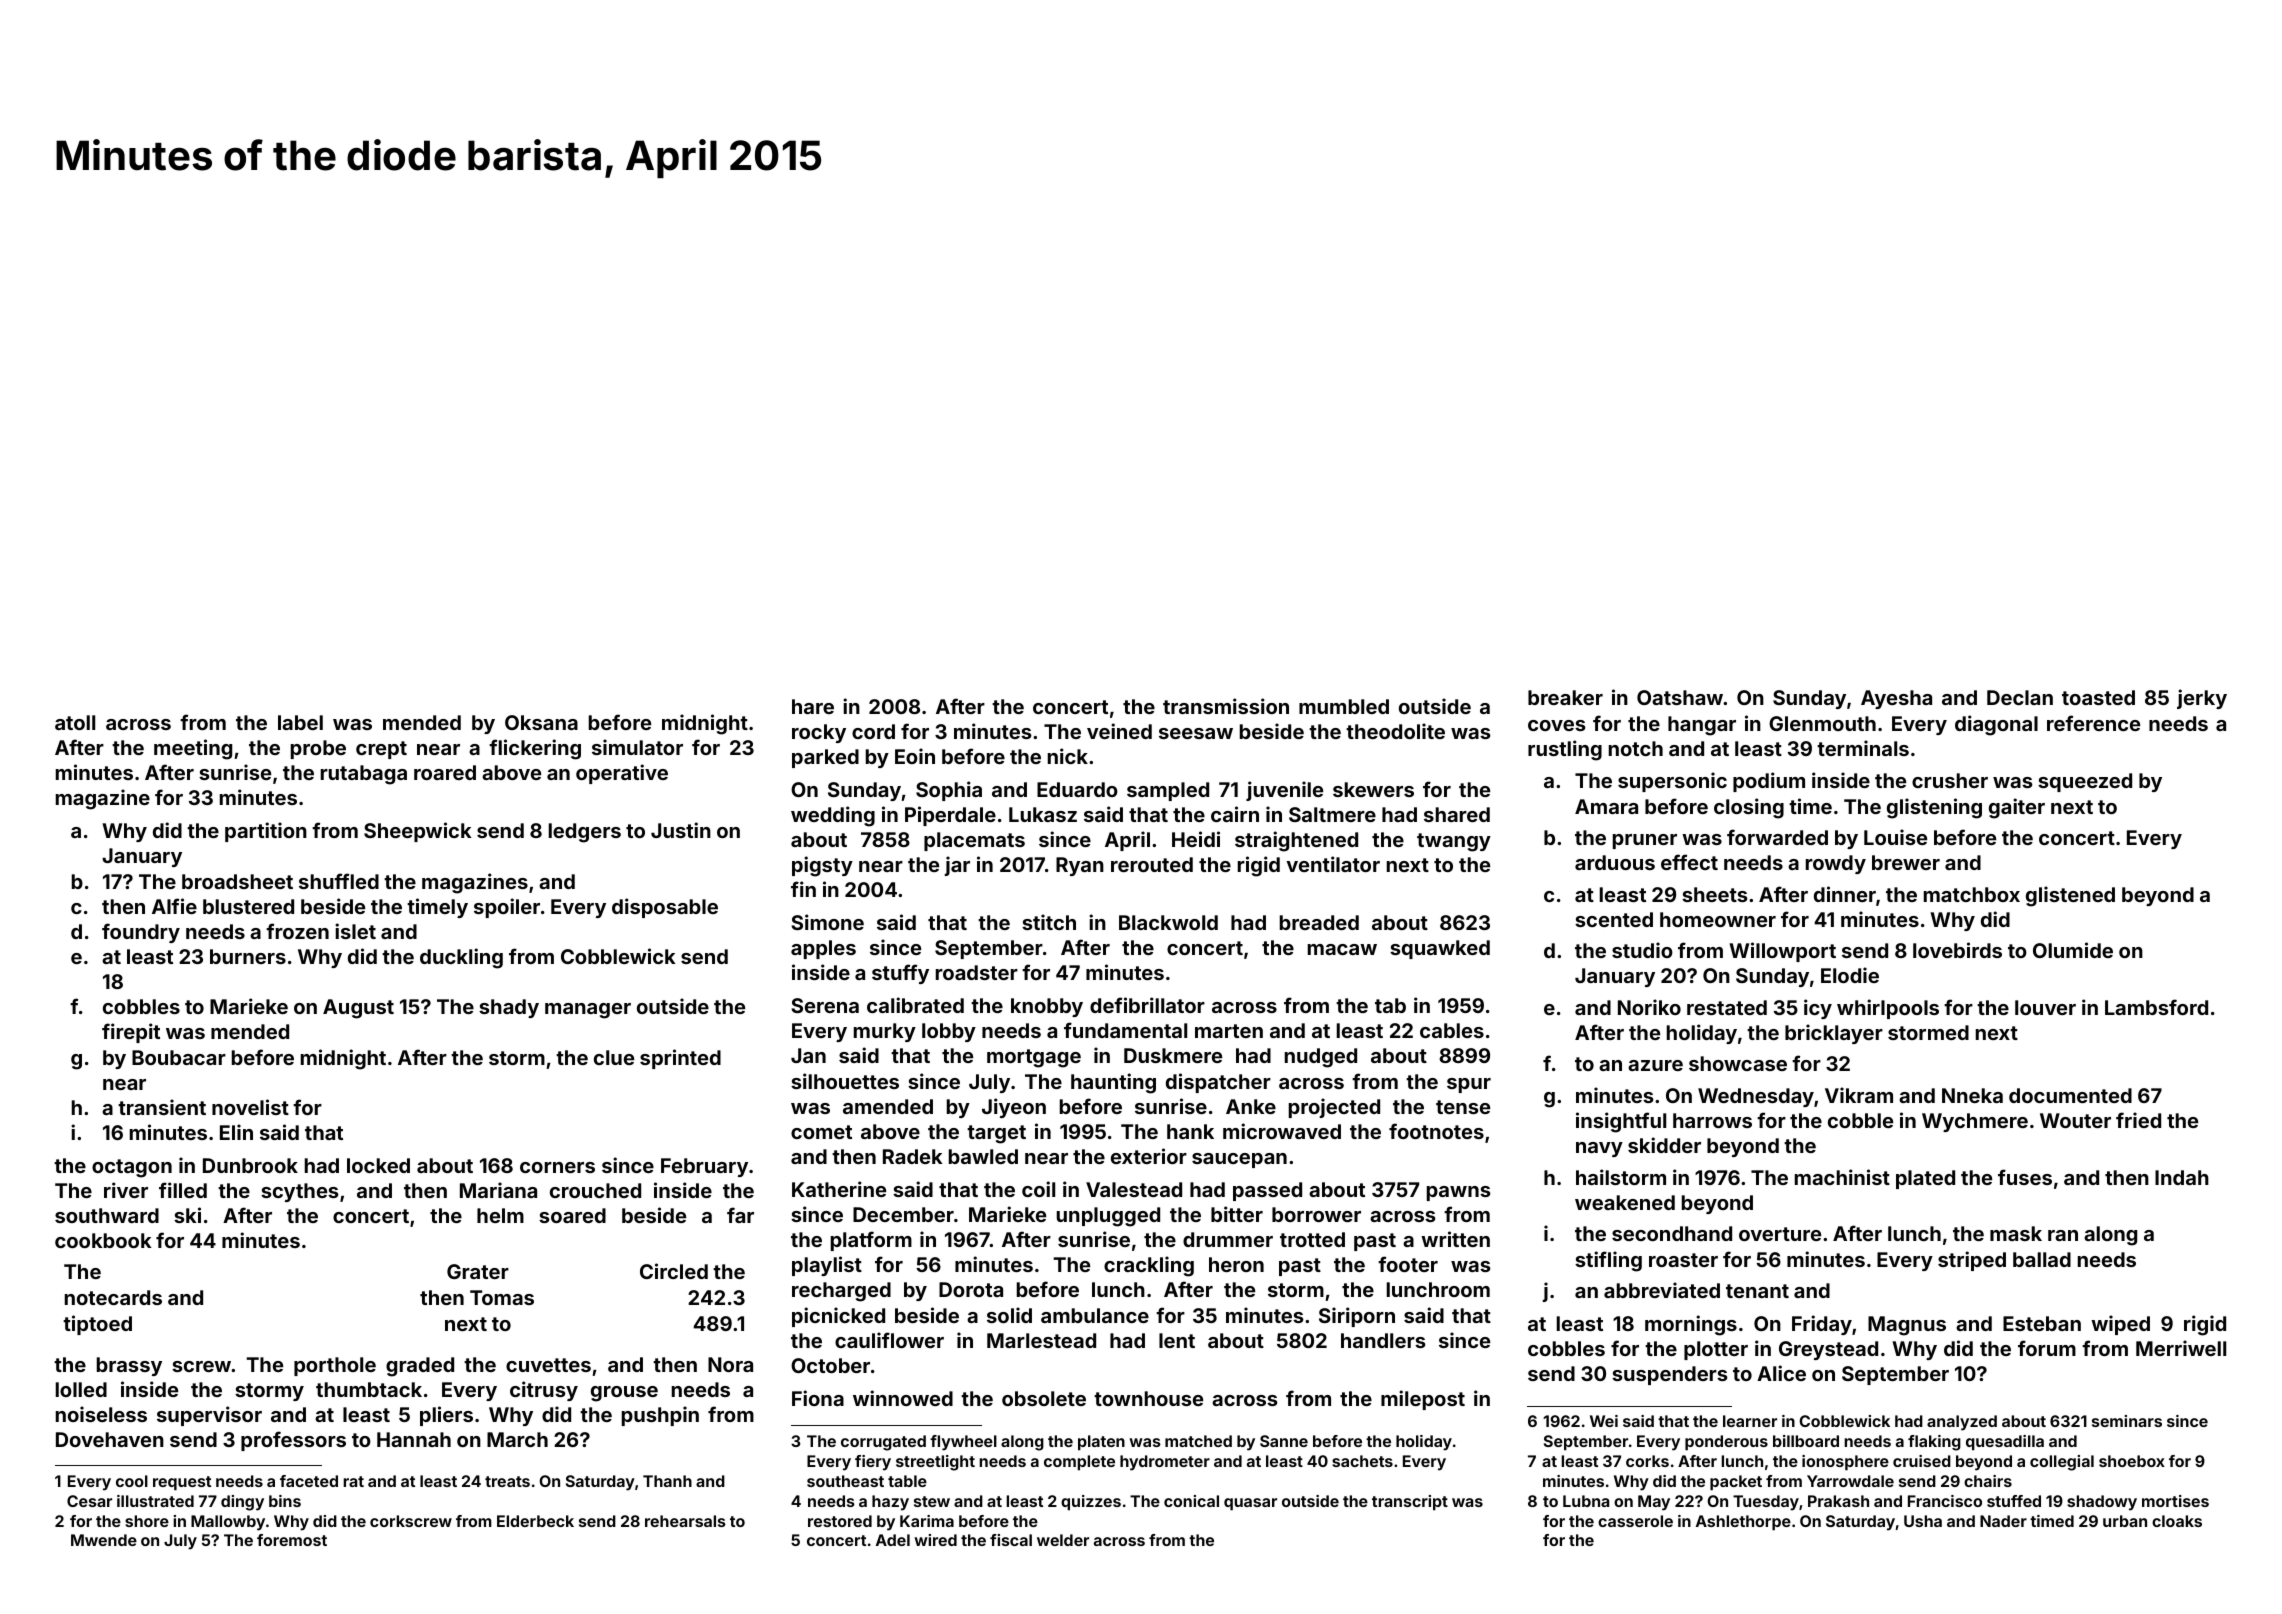 The height and width of the screenshot is (1614, 2282). Describe the element at coordinates (1842, 1177) in the screenshot. I see `machinist` at that location.
